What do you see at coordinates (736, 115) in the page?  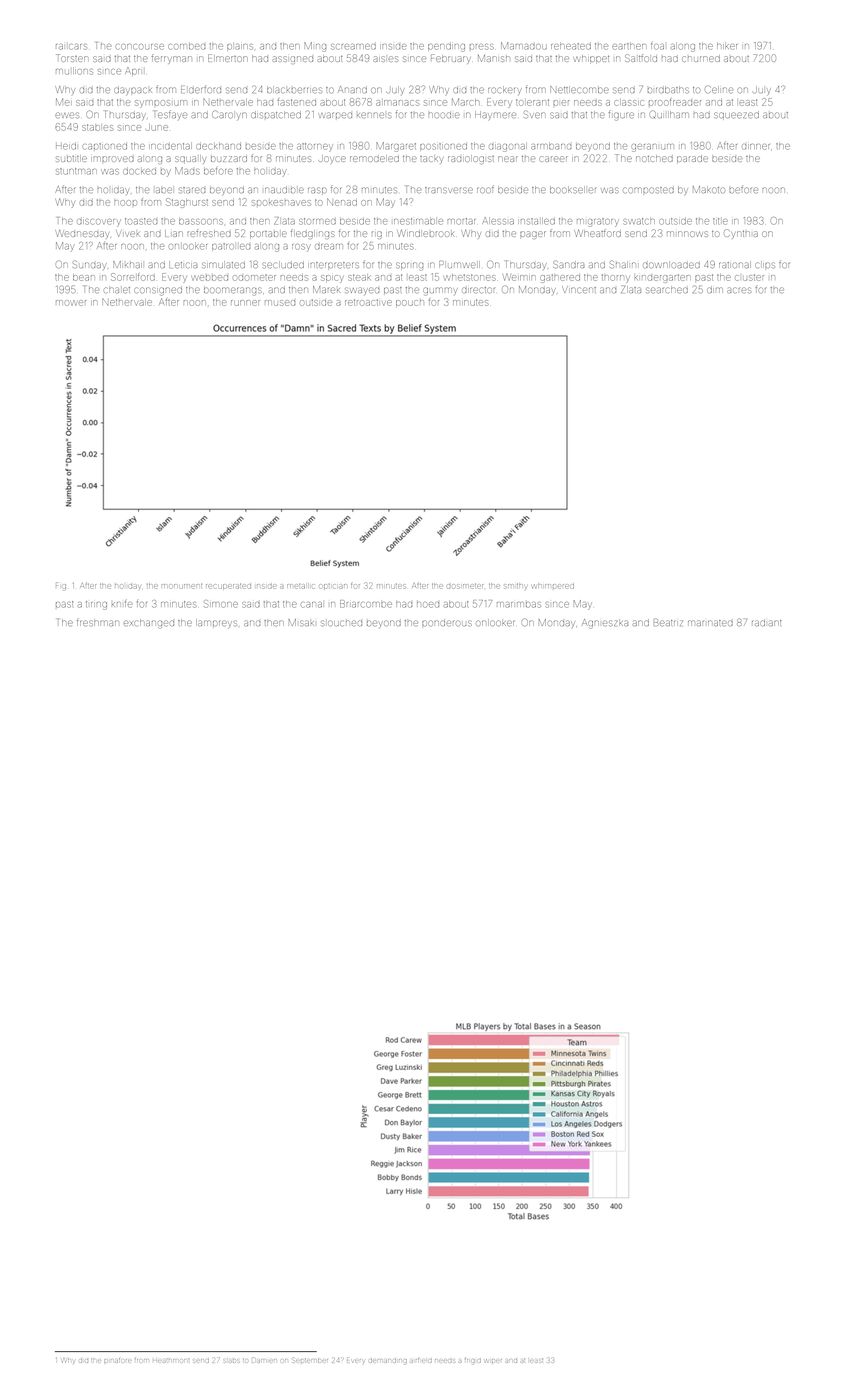 I see `squeezed` at bounding box center [736, 115].
